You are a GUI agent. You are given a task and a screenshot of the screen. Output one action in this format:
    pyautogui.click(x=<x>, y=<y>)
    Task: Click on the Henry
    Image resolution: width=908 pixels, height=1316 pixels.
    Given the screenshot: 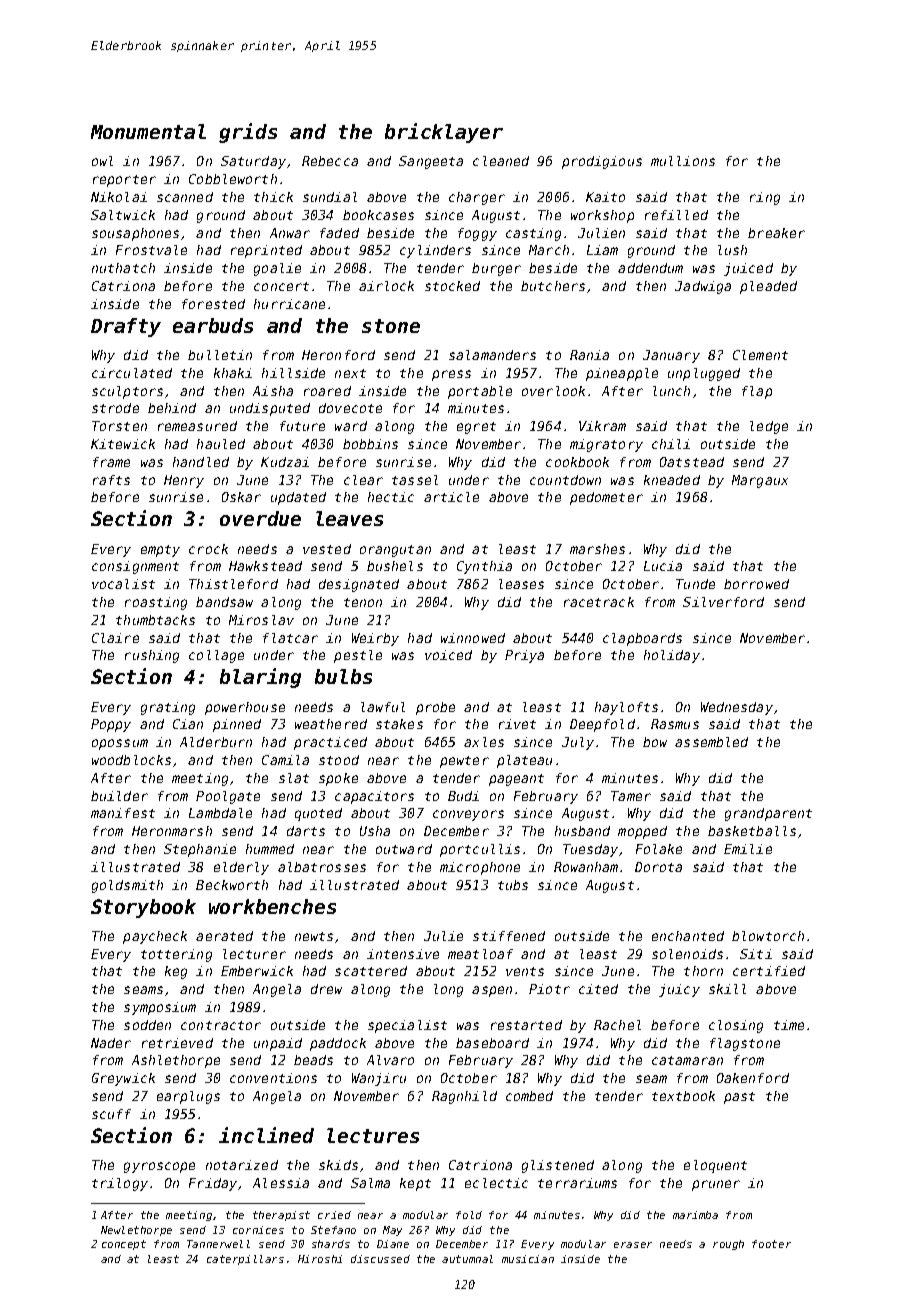 What is the action you would take?
    pyautogui.click(x=184, y=481)
